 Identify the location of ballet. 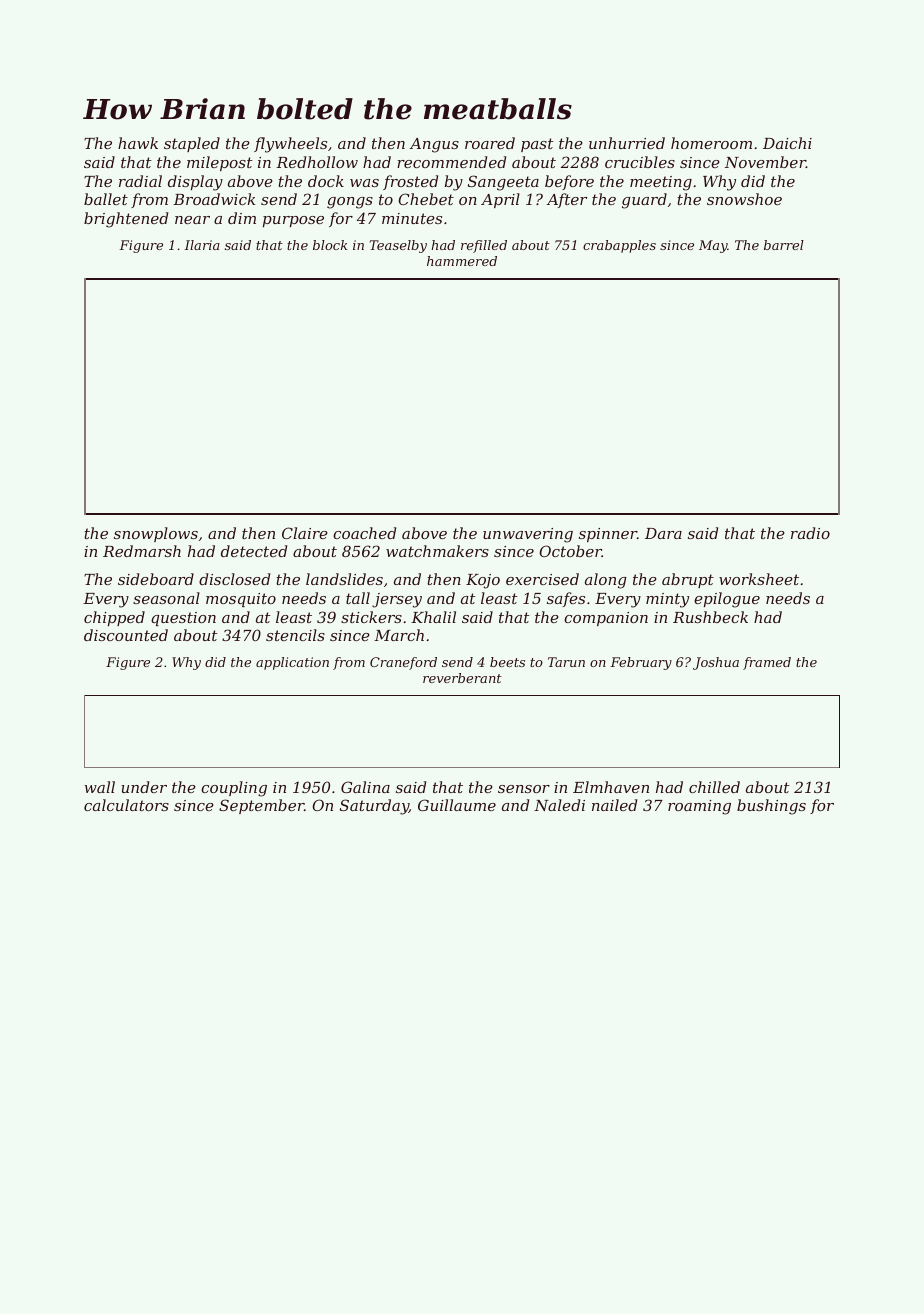
(106, 199).
